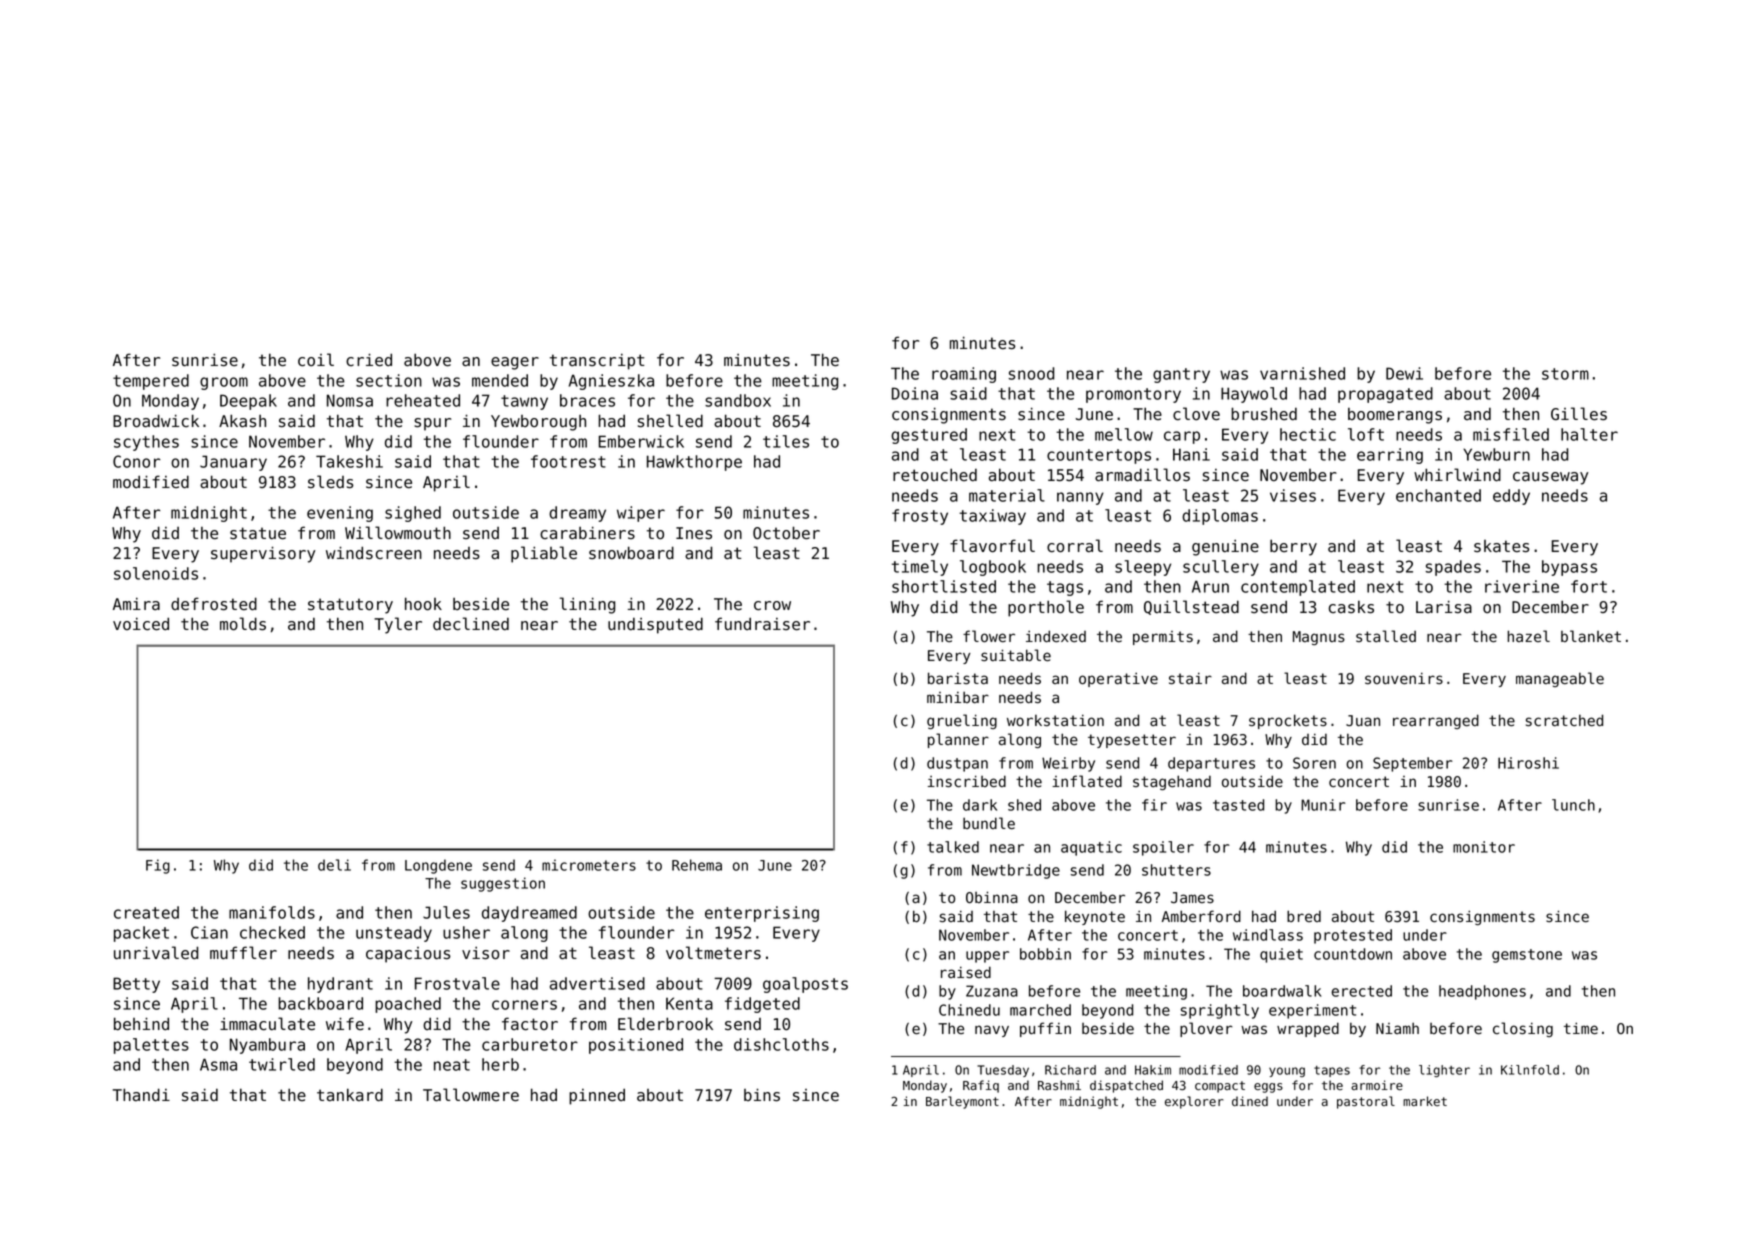  Describe the element at coordinates (141, 1095) in the screenshot. I see `Thandi` at that location.
